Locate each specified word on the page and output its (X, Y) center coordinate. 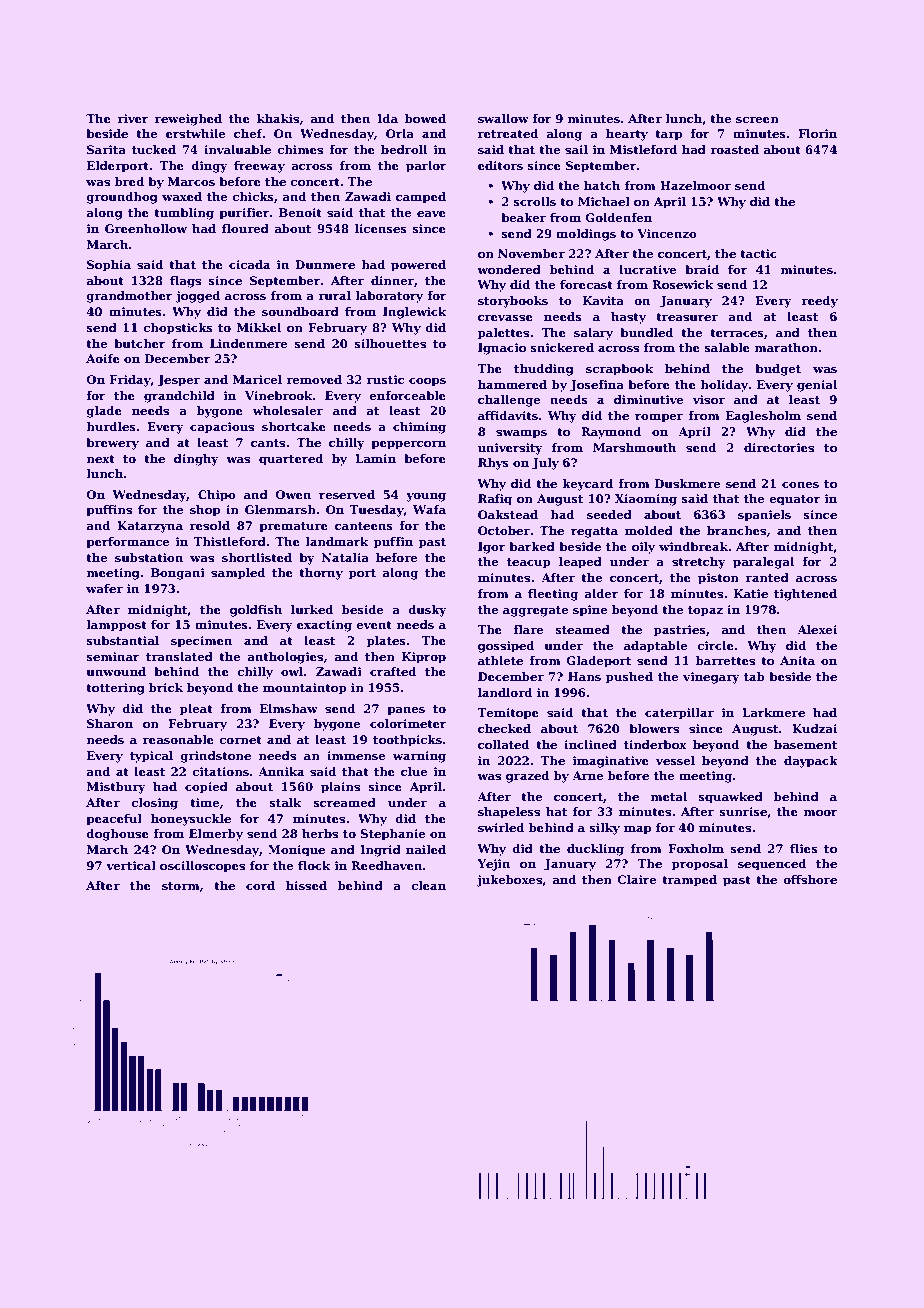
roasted (734, 149)
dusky (427, 611)
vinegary (711, 678)
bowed (425, 118)
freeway (259, 167)
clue (414, 771)
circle (716, 645)
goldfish (256, 611)
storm (181, 886)
